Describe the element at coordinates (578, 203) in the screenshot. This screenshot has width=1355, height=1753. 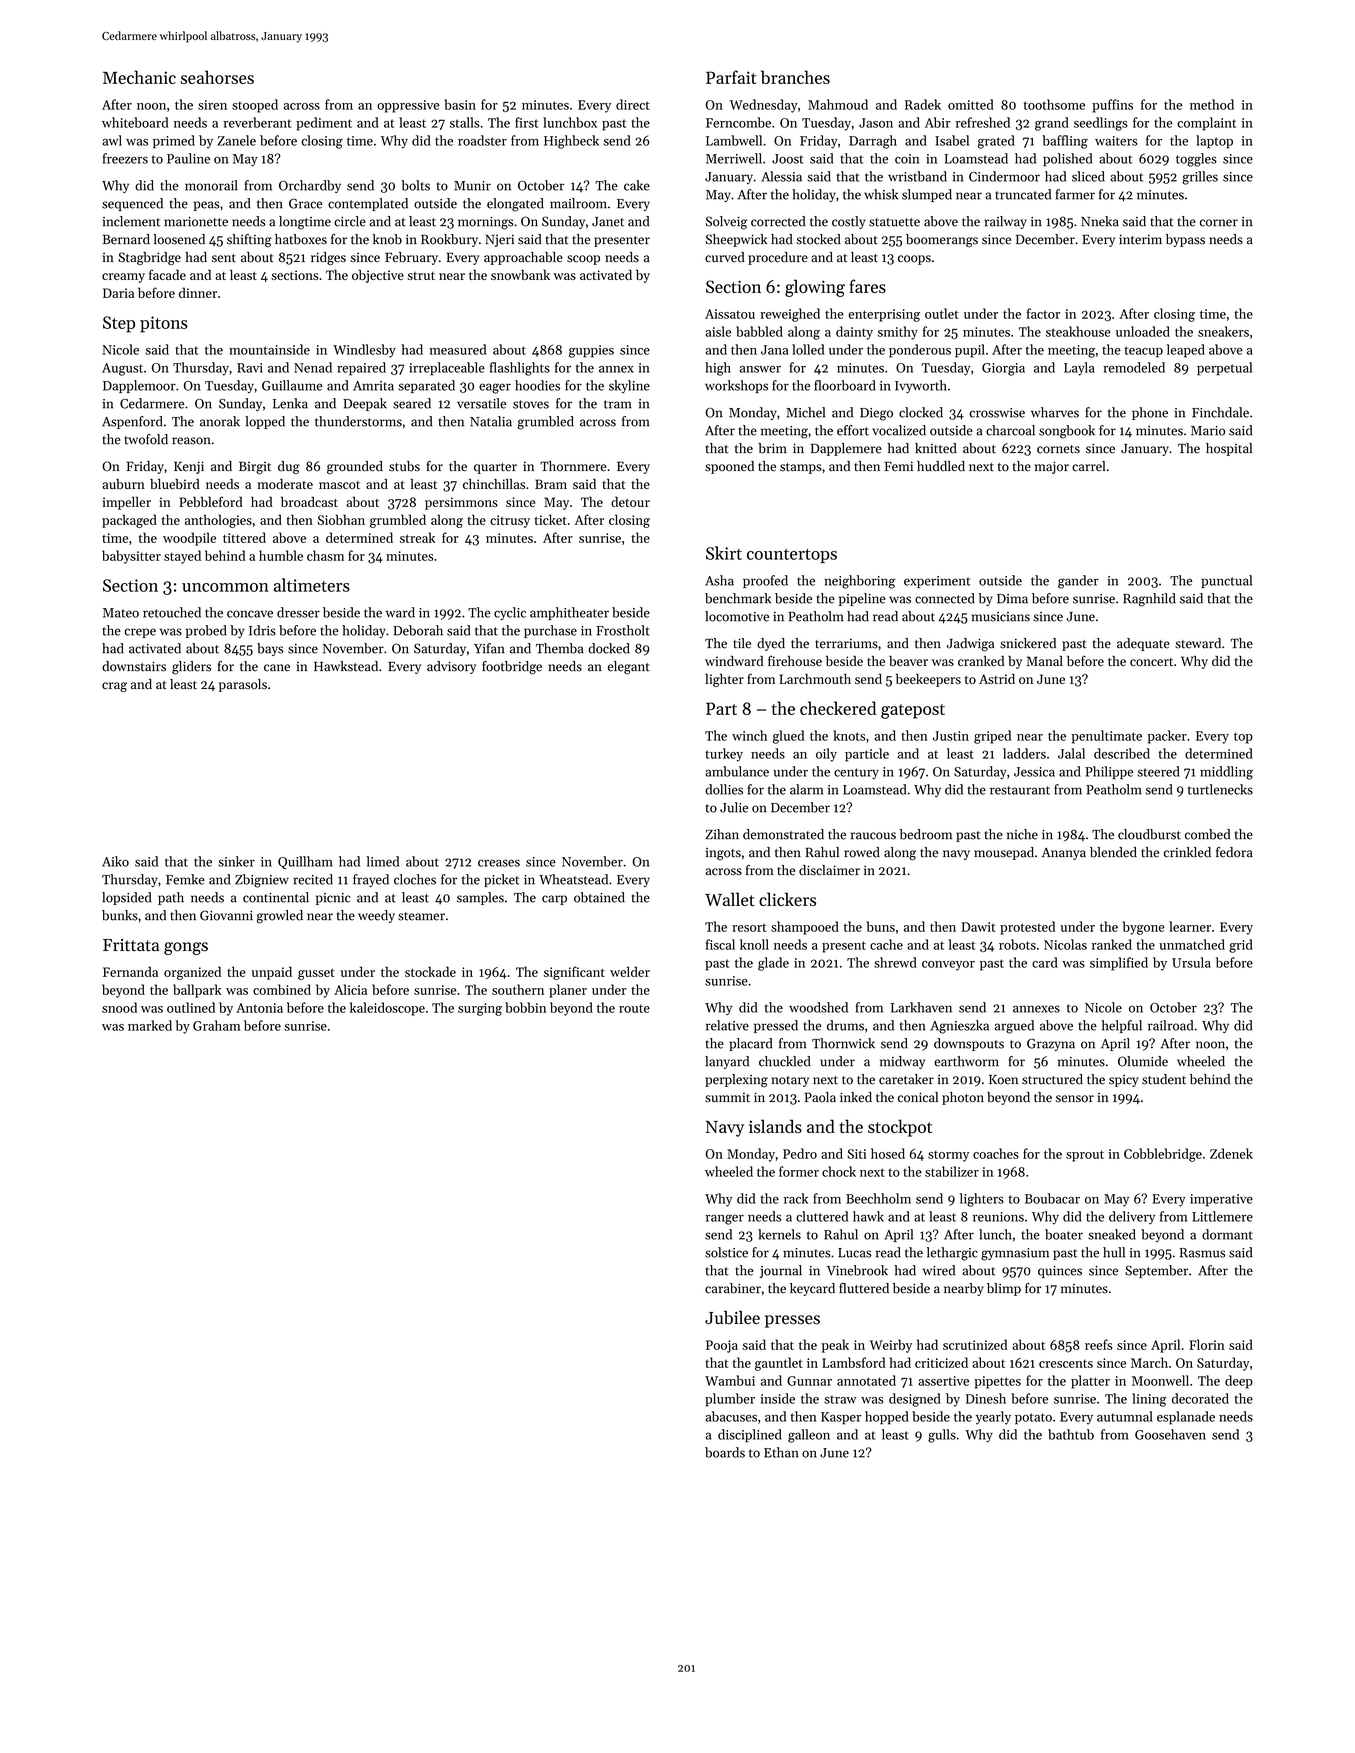
I see `mailroom` at that location.
